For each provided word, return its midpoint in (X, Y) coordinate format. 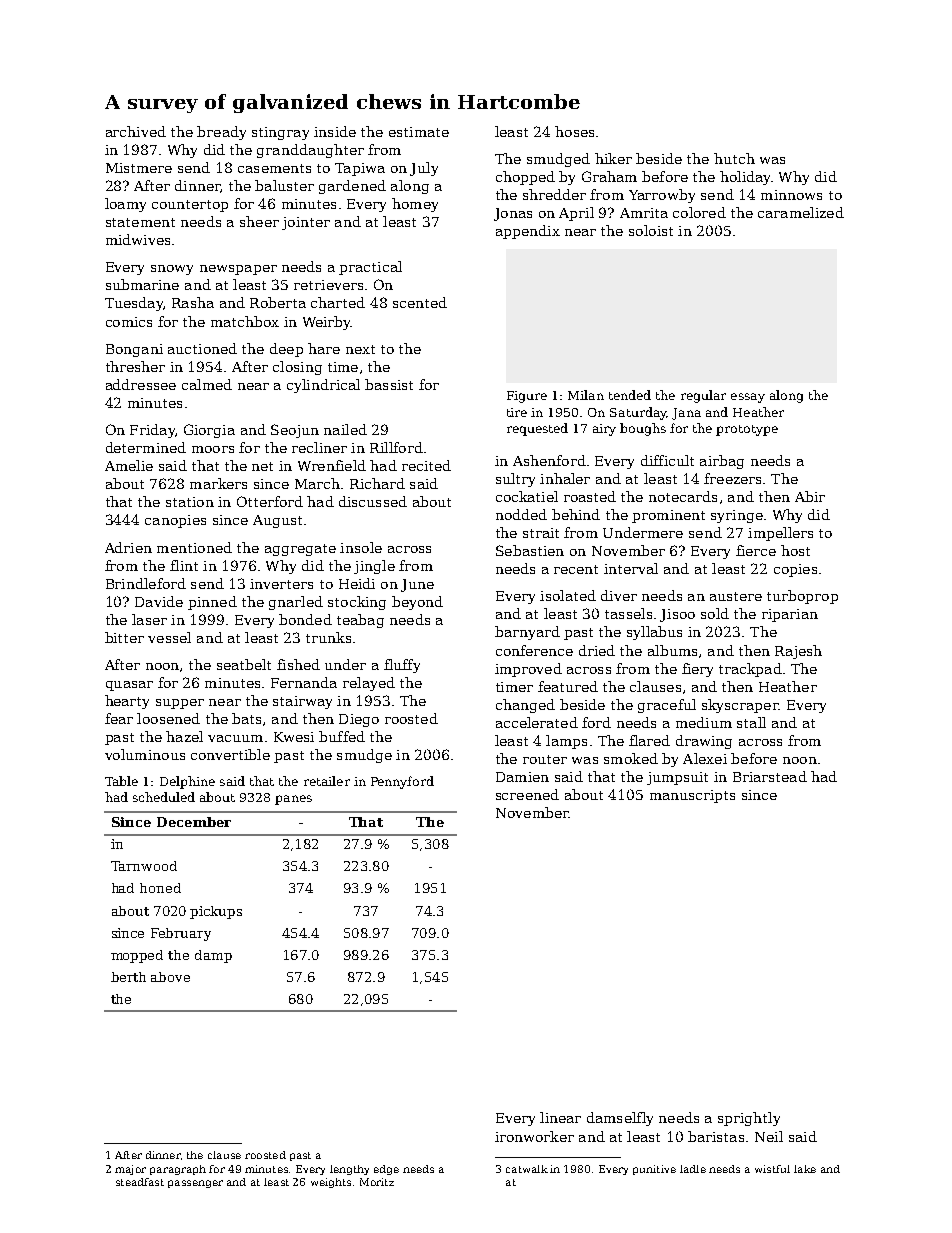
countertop (190, 206)
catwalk (527, 1169)
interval (631, 568)
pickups (216, 912)
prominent (668, 516)
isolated (568, 595)
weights (331, 1183)
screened (527, 794)
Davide (159, 601)
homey (415, 205)
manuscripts (692, 796)
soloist (651, 230)
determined (146, 447)
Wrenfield (332, 465)
